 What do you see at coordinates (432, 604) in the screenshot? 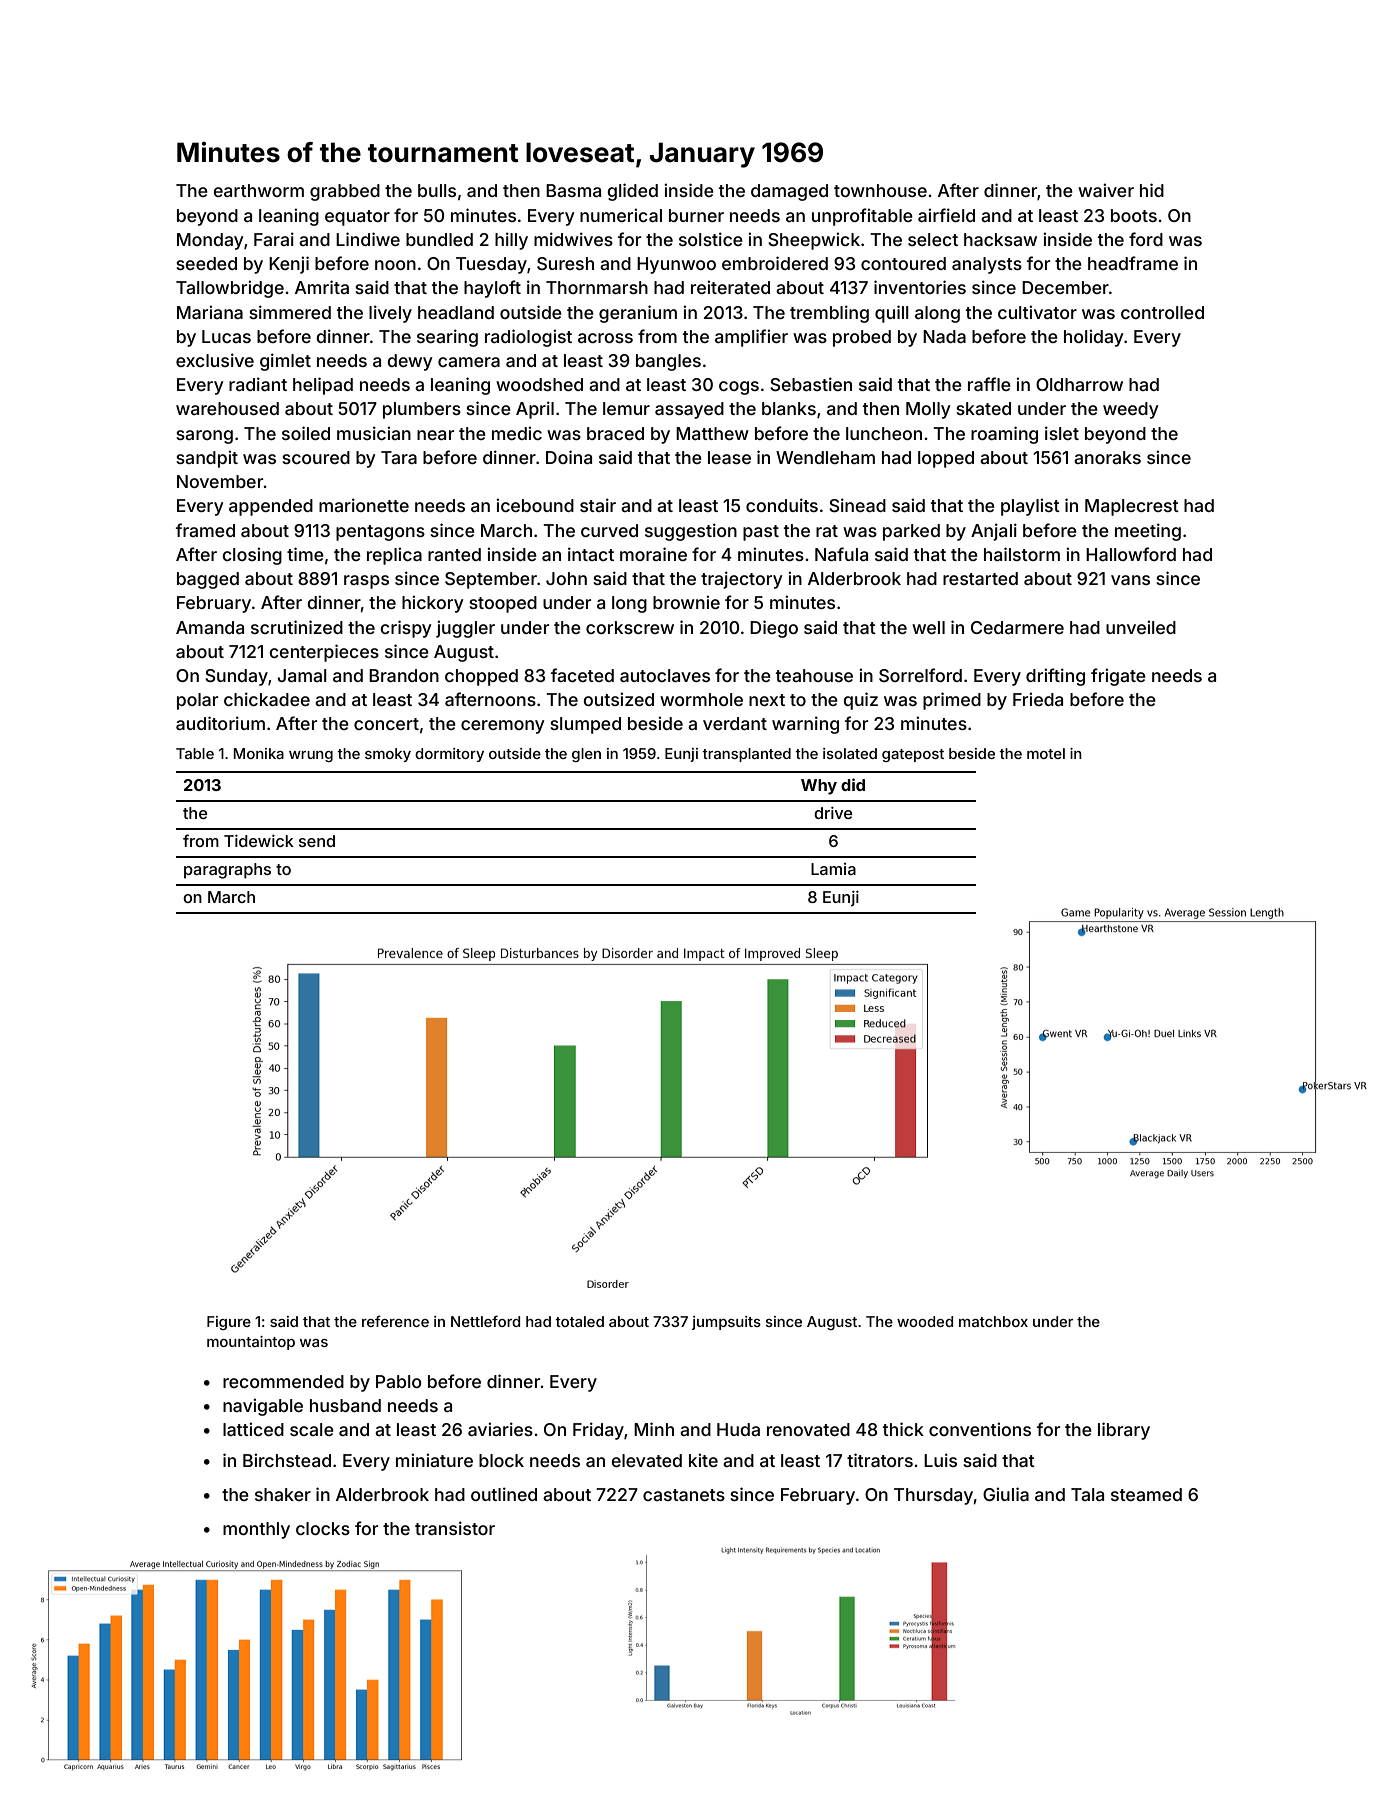
I see `hickory` at bounding box center [432, 604].
